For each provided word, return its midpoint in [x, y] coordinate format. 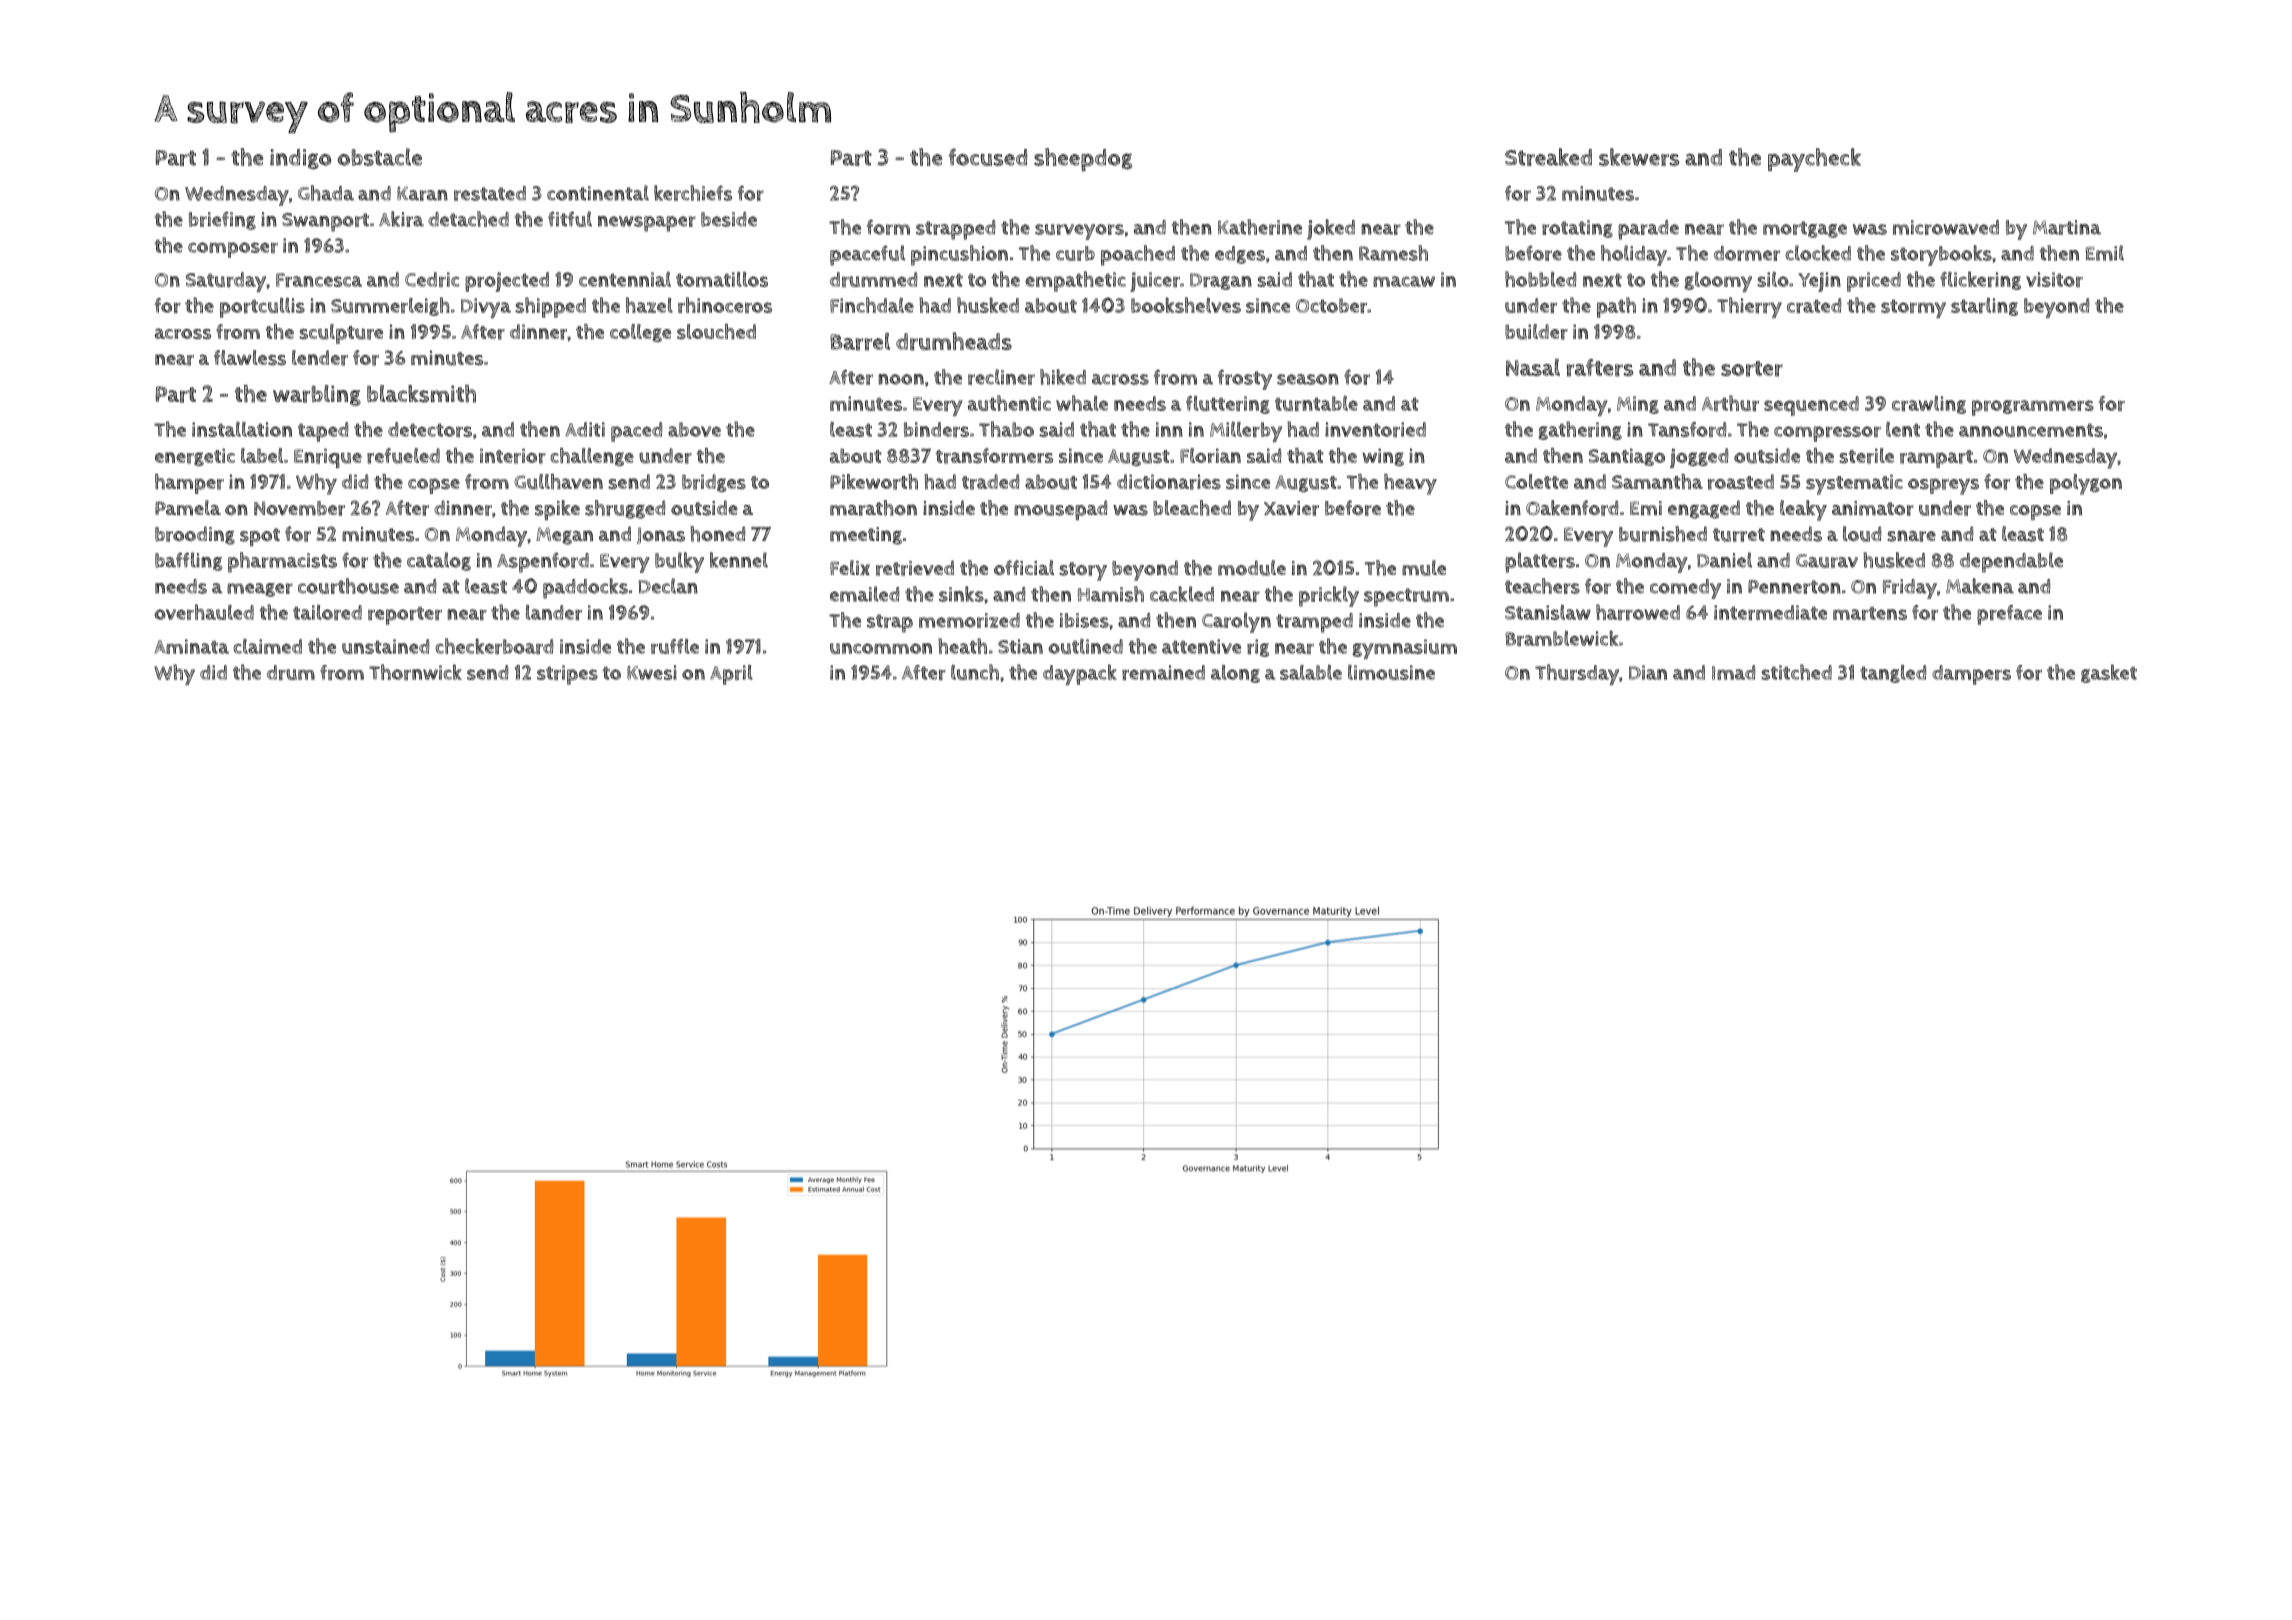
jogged [1699, 458]
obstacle [379, 157]
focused [988, 157]
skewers [1639, 157]
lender [320, 358]
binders [936, 430]
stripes [567, 675]
